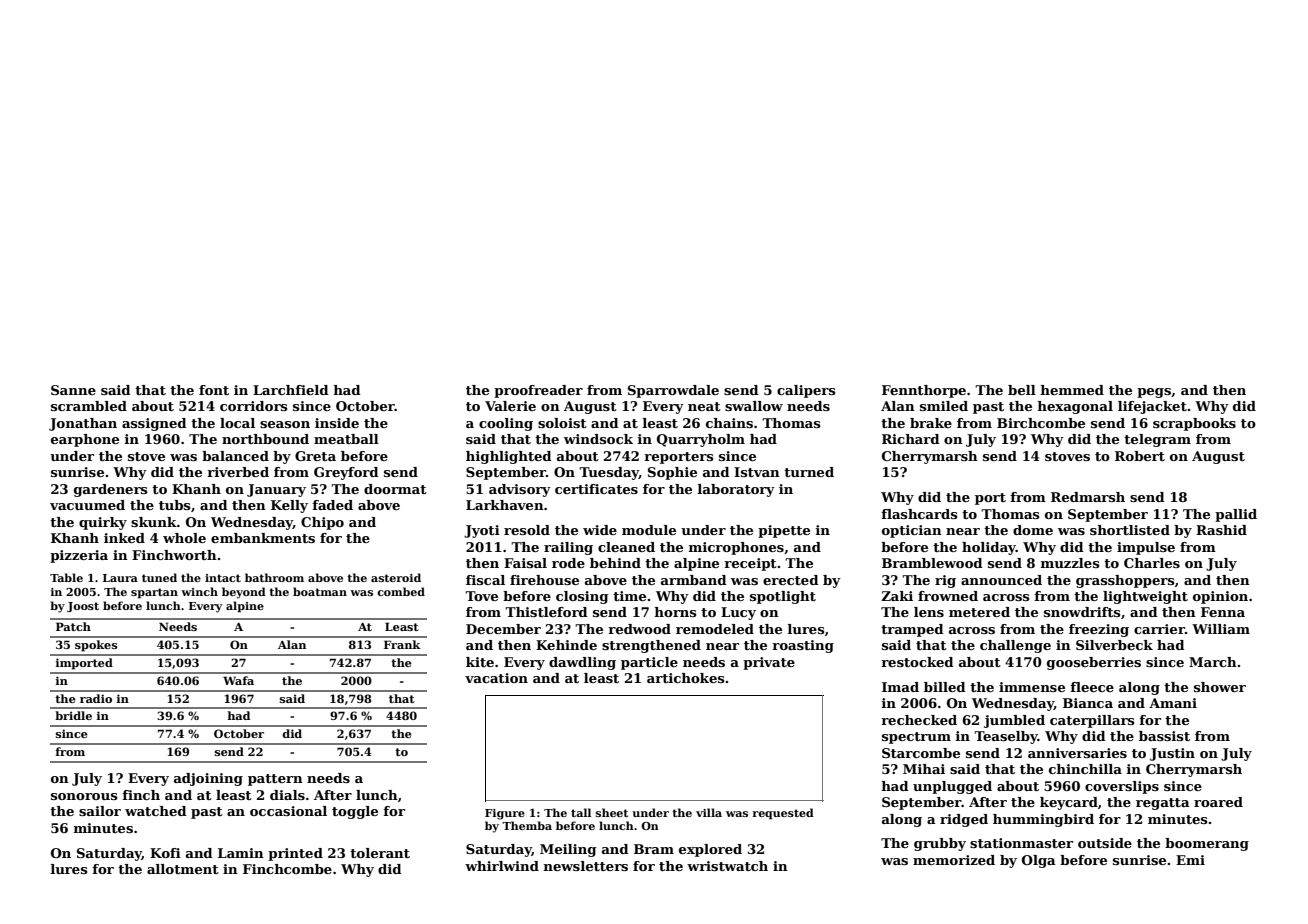 The height and width of the screenshot is (924, 1308). Describe the element at coordinates (586, 866) in the screenshot. I see `newsletters` at that location.
